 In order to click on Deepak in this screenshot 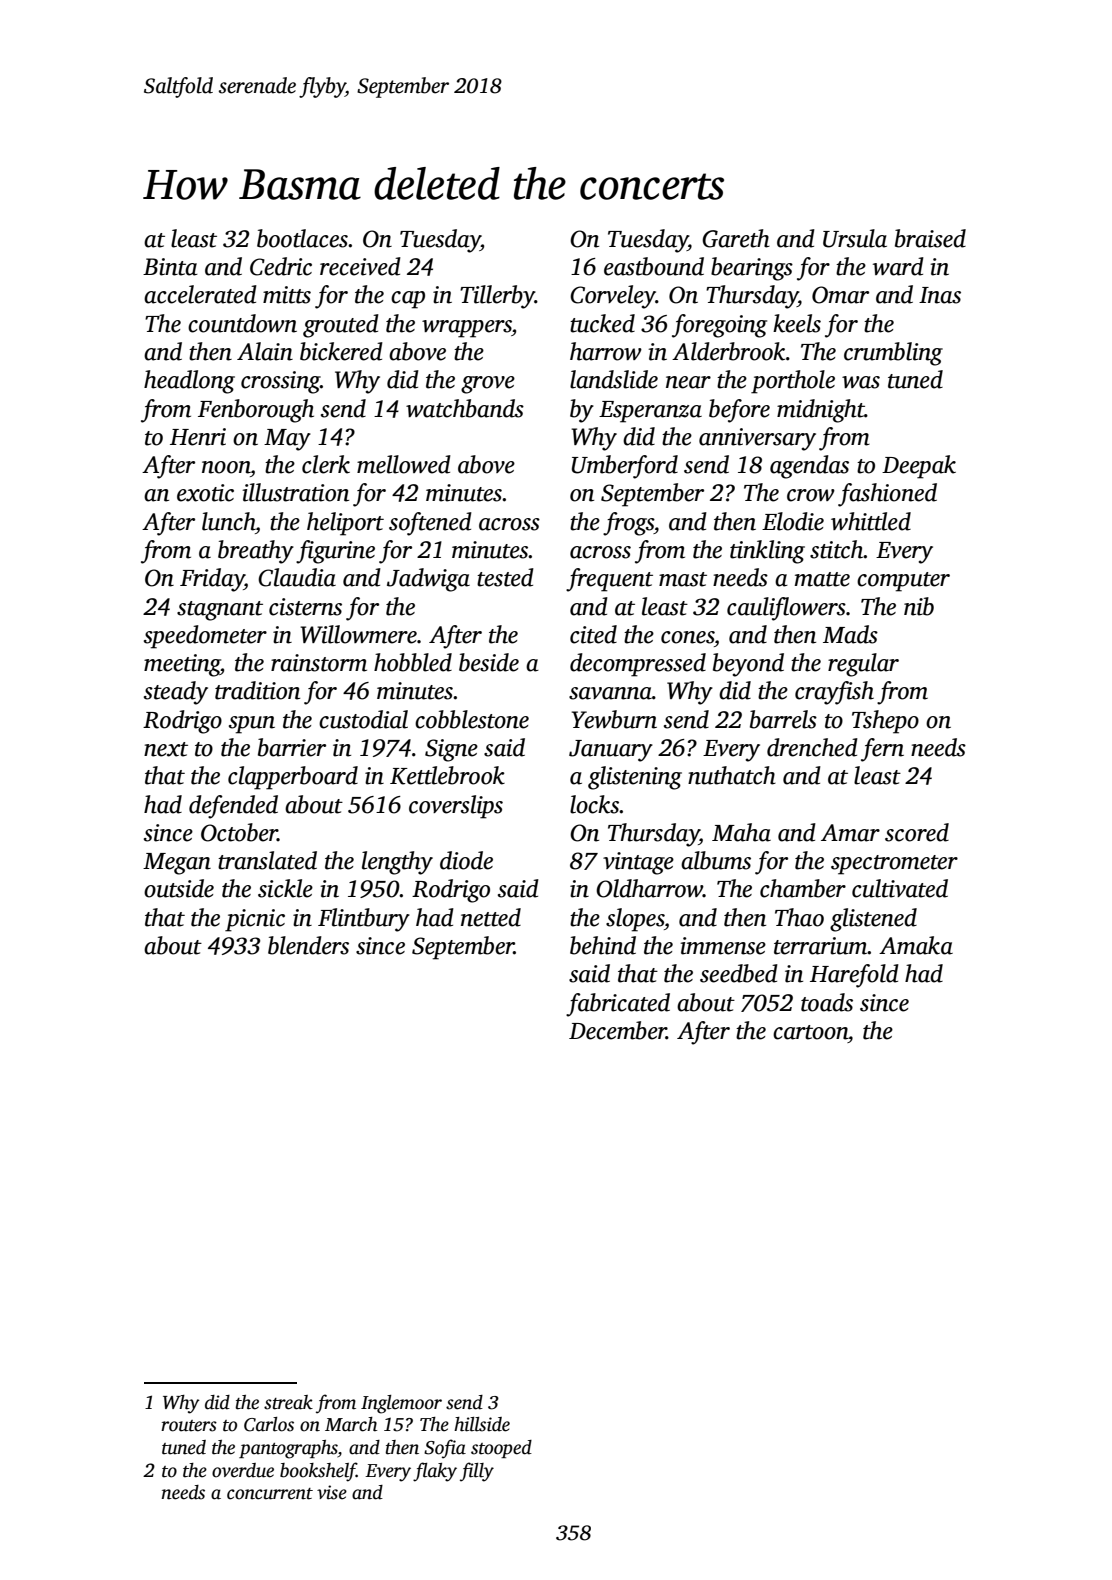, I will do `click(919, 467)`.
